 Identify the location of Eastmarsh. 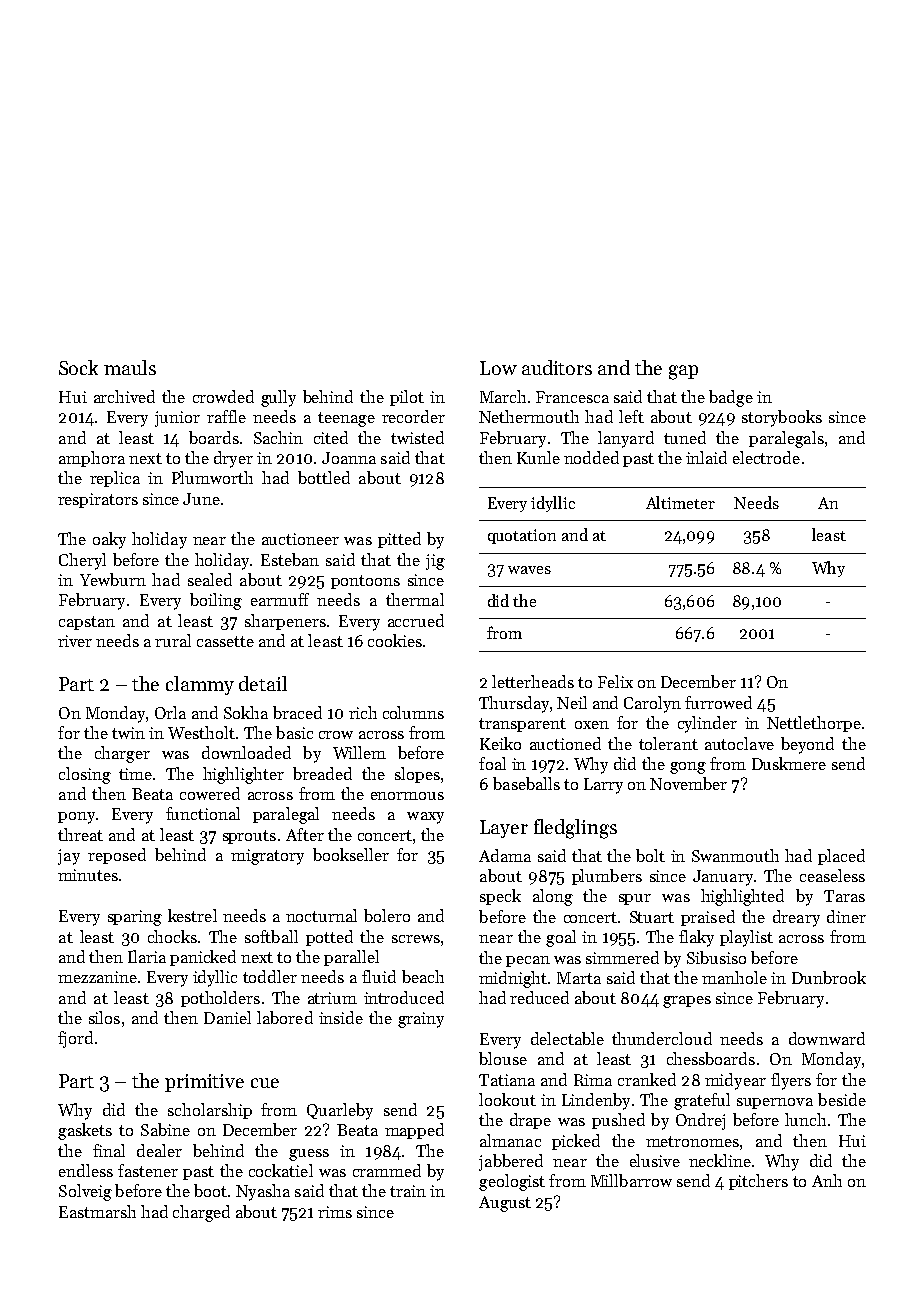
(97, 1211).
